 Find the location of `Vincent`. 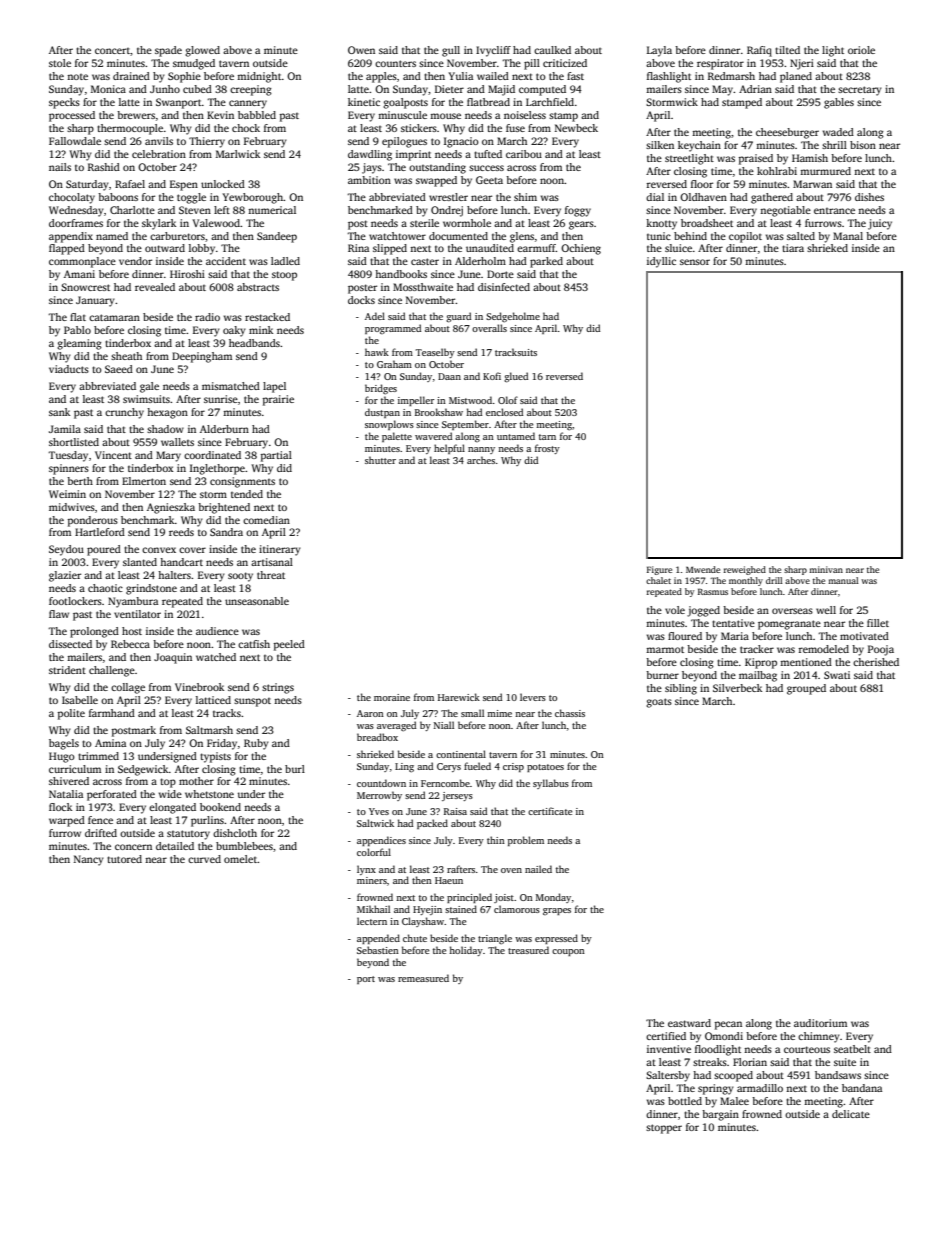

Vincent is located at coordinates (113, 455).
